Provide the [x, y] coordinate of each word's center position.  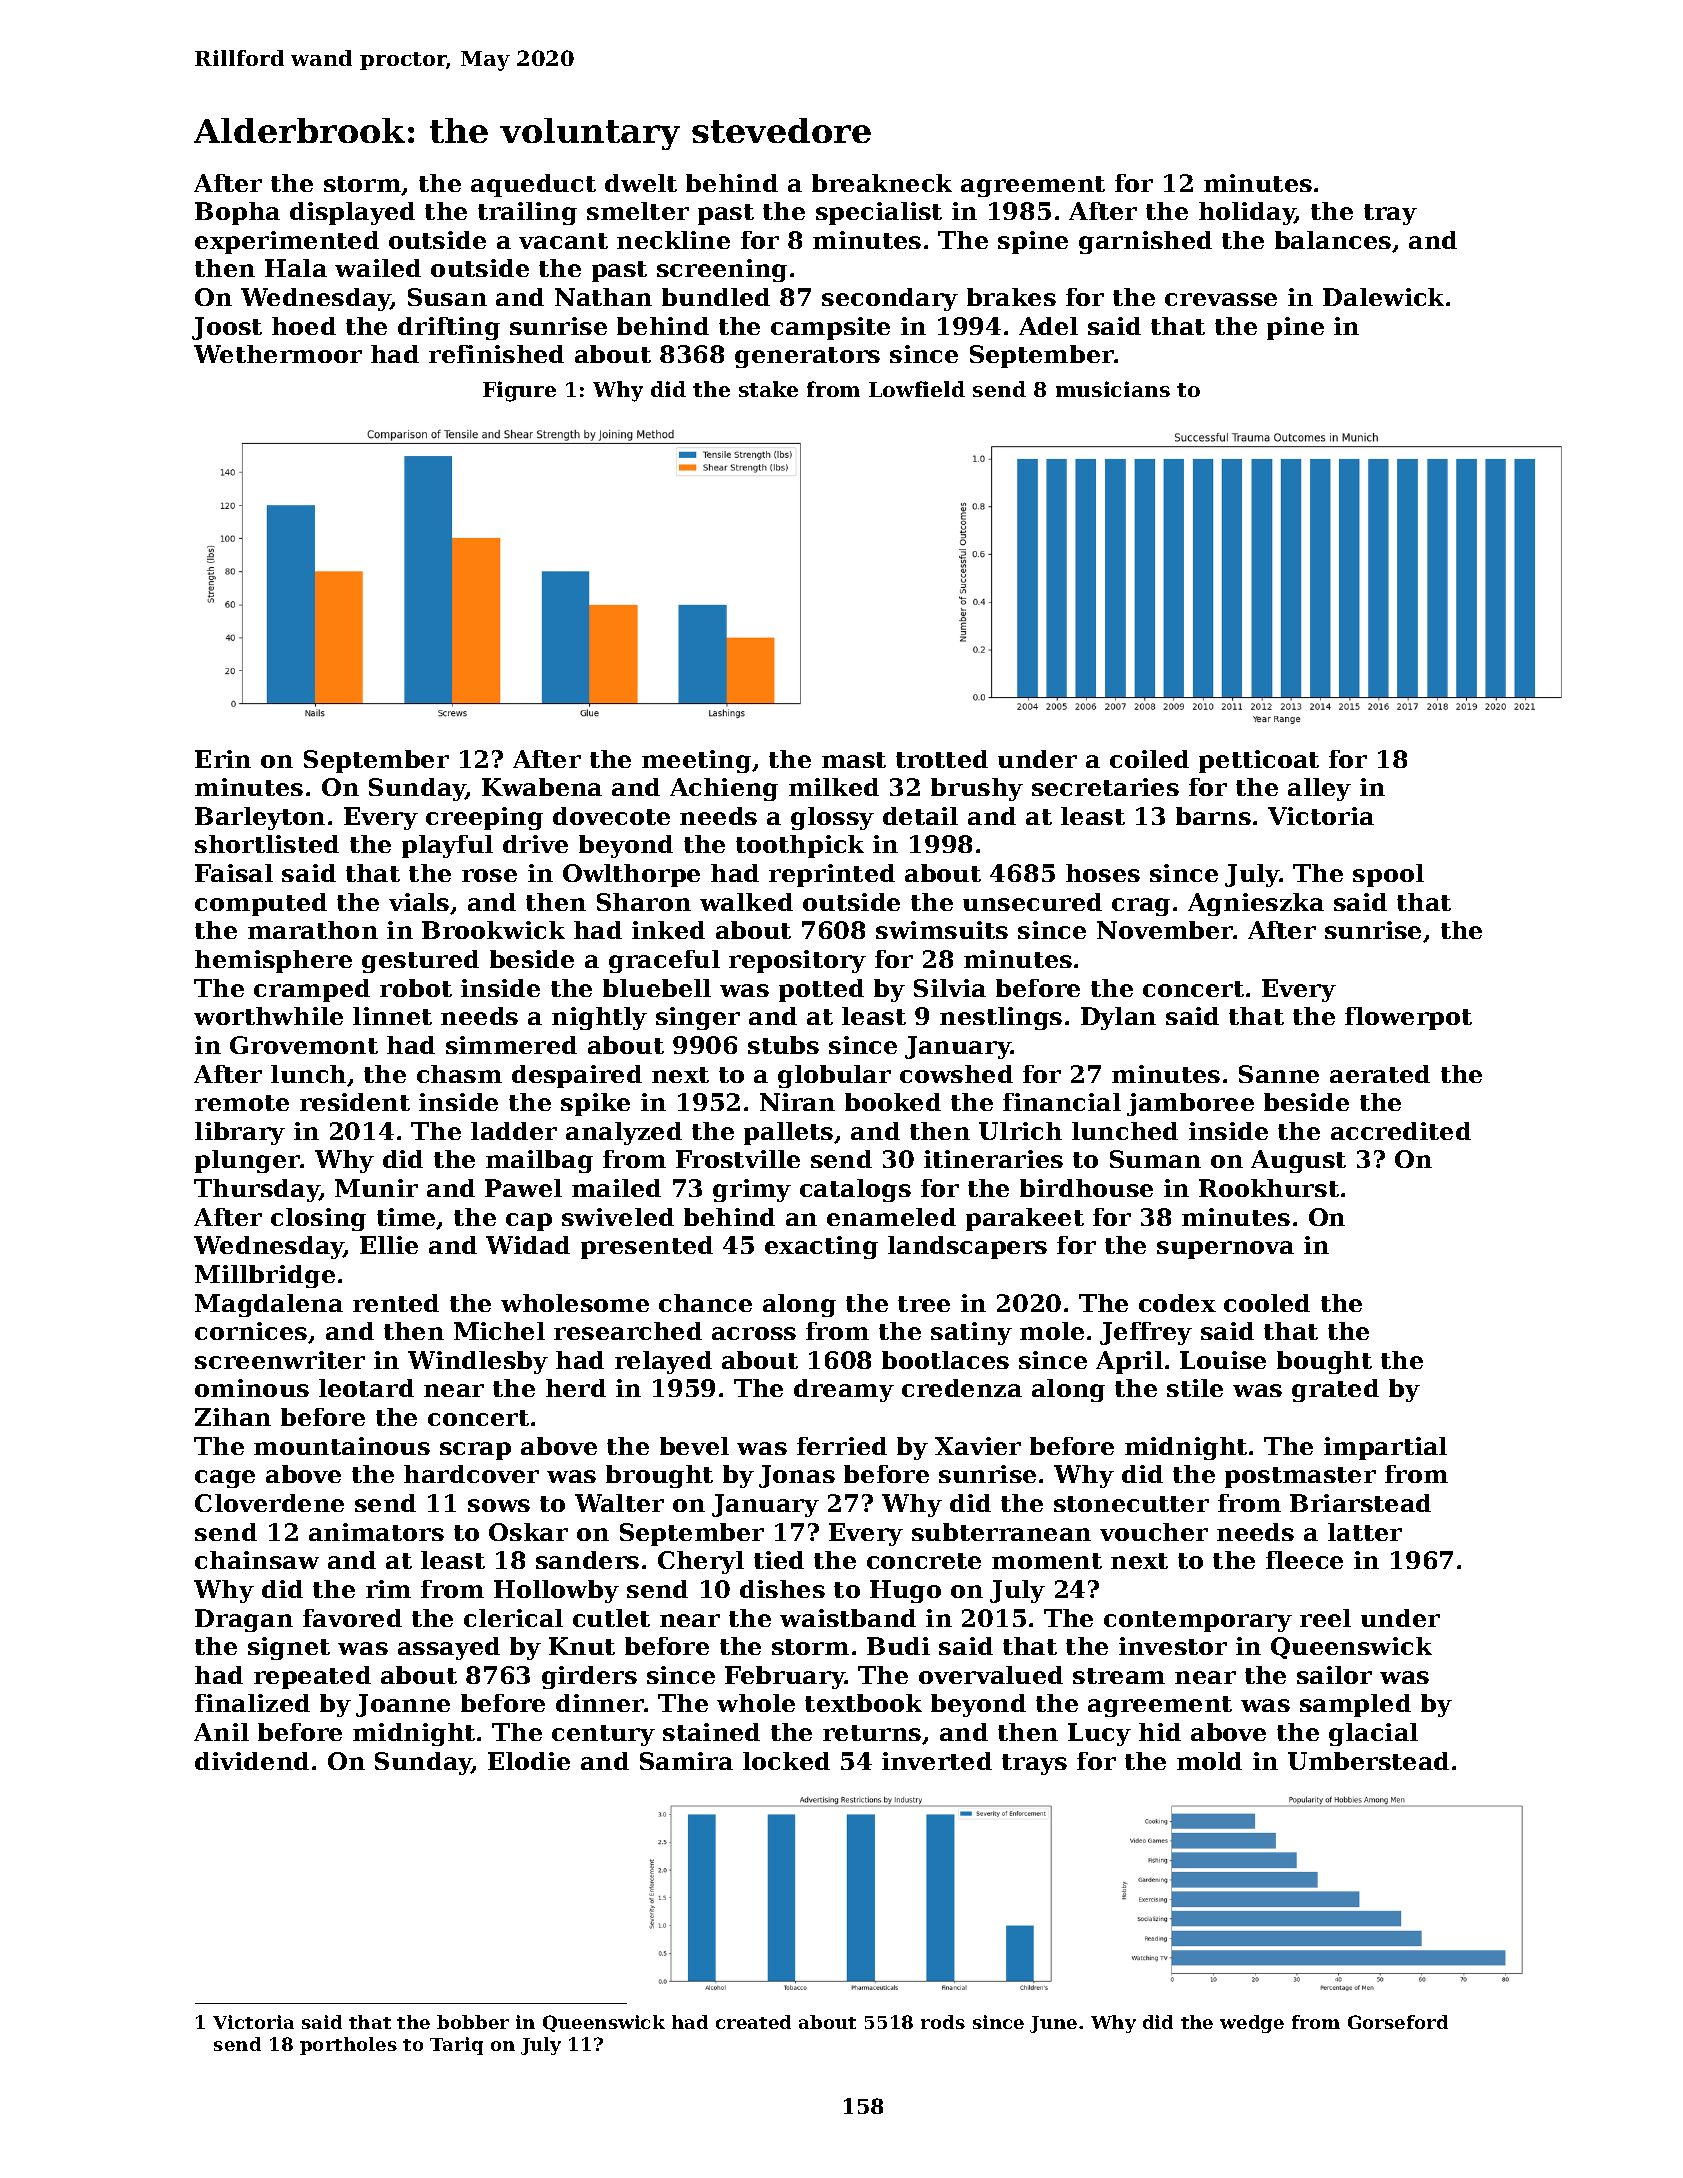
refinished [496, 354]
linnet [392, 1016]
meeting [696, 761]
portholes [348, 2046]
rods [943, 2022]
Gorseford [1398, 2022]
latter [1365, 1532]
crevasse [1221, 299]
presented [647, 1247]
